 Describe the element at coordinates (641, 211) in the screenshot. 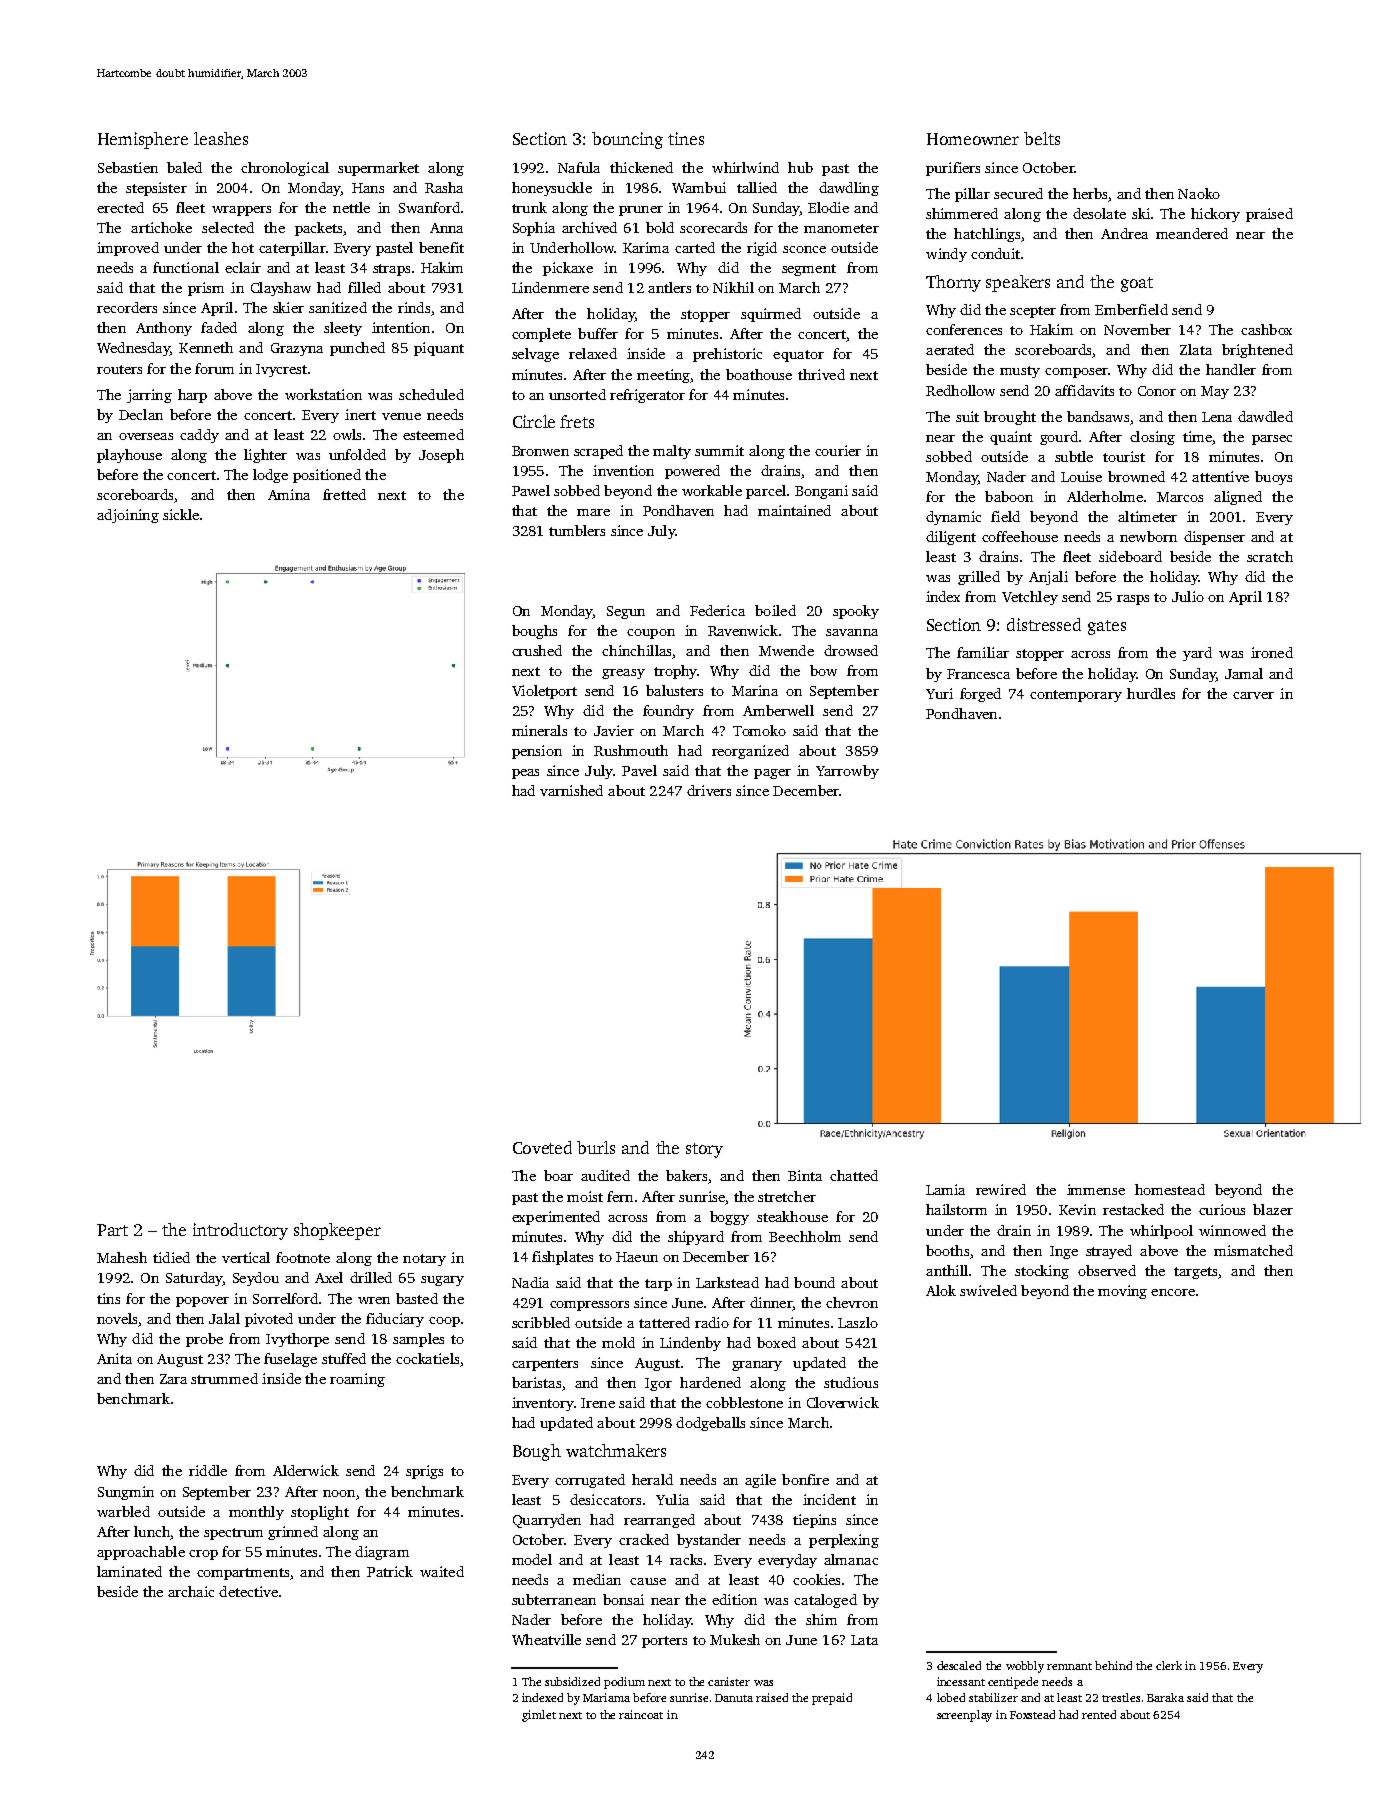

I see `pruner` at that location.
